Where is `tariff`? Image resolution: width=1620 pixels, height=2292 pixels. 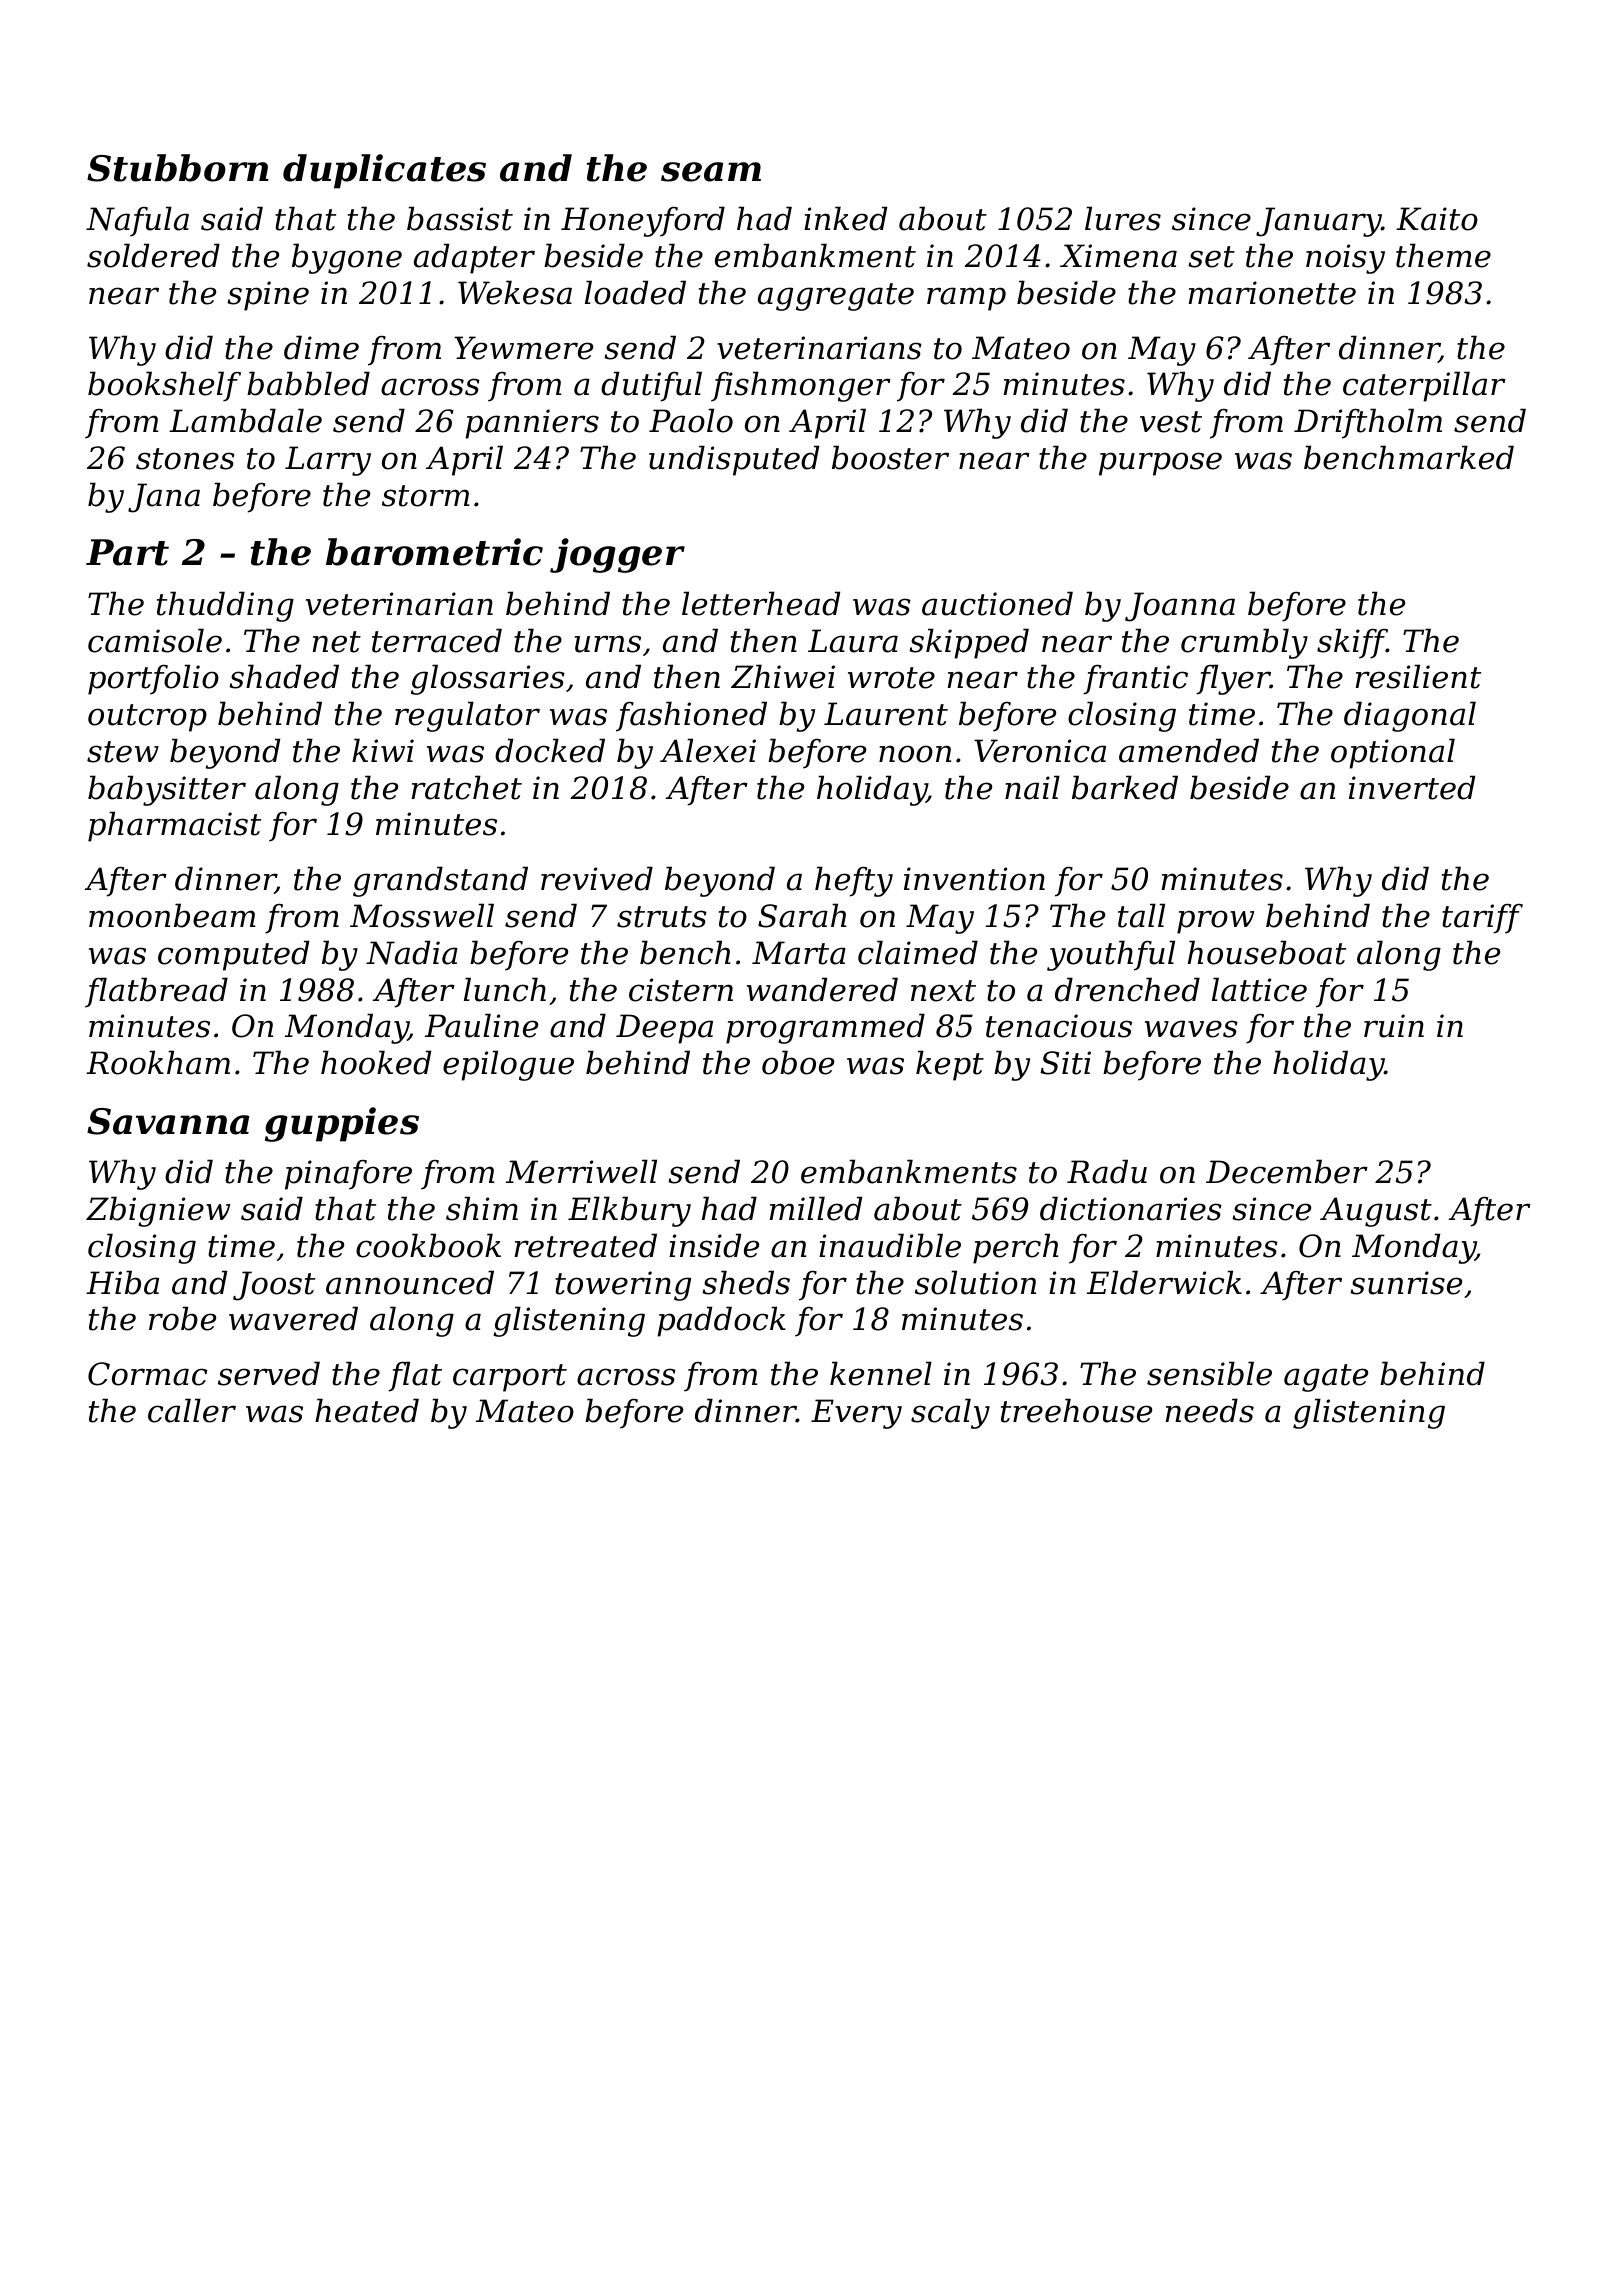 tariff is located at coordinates (1482, 919).
